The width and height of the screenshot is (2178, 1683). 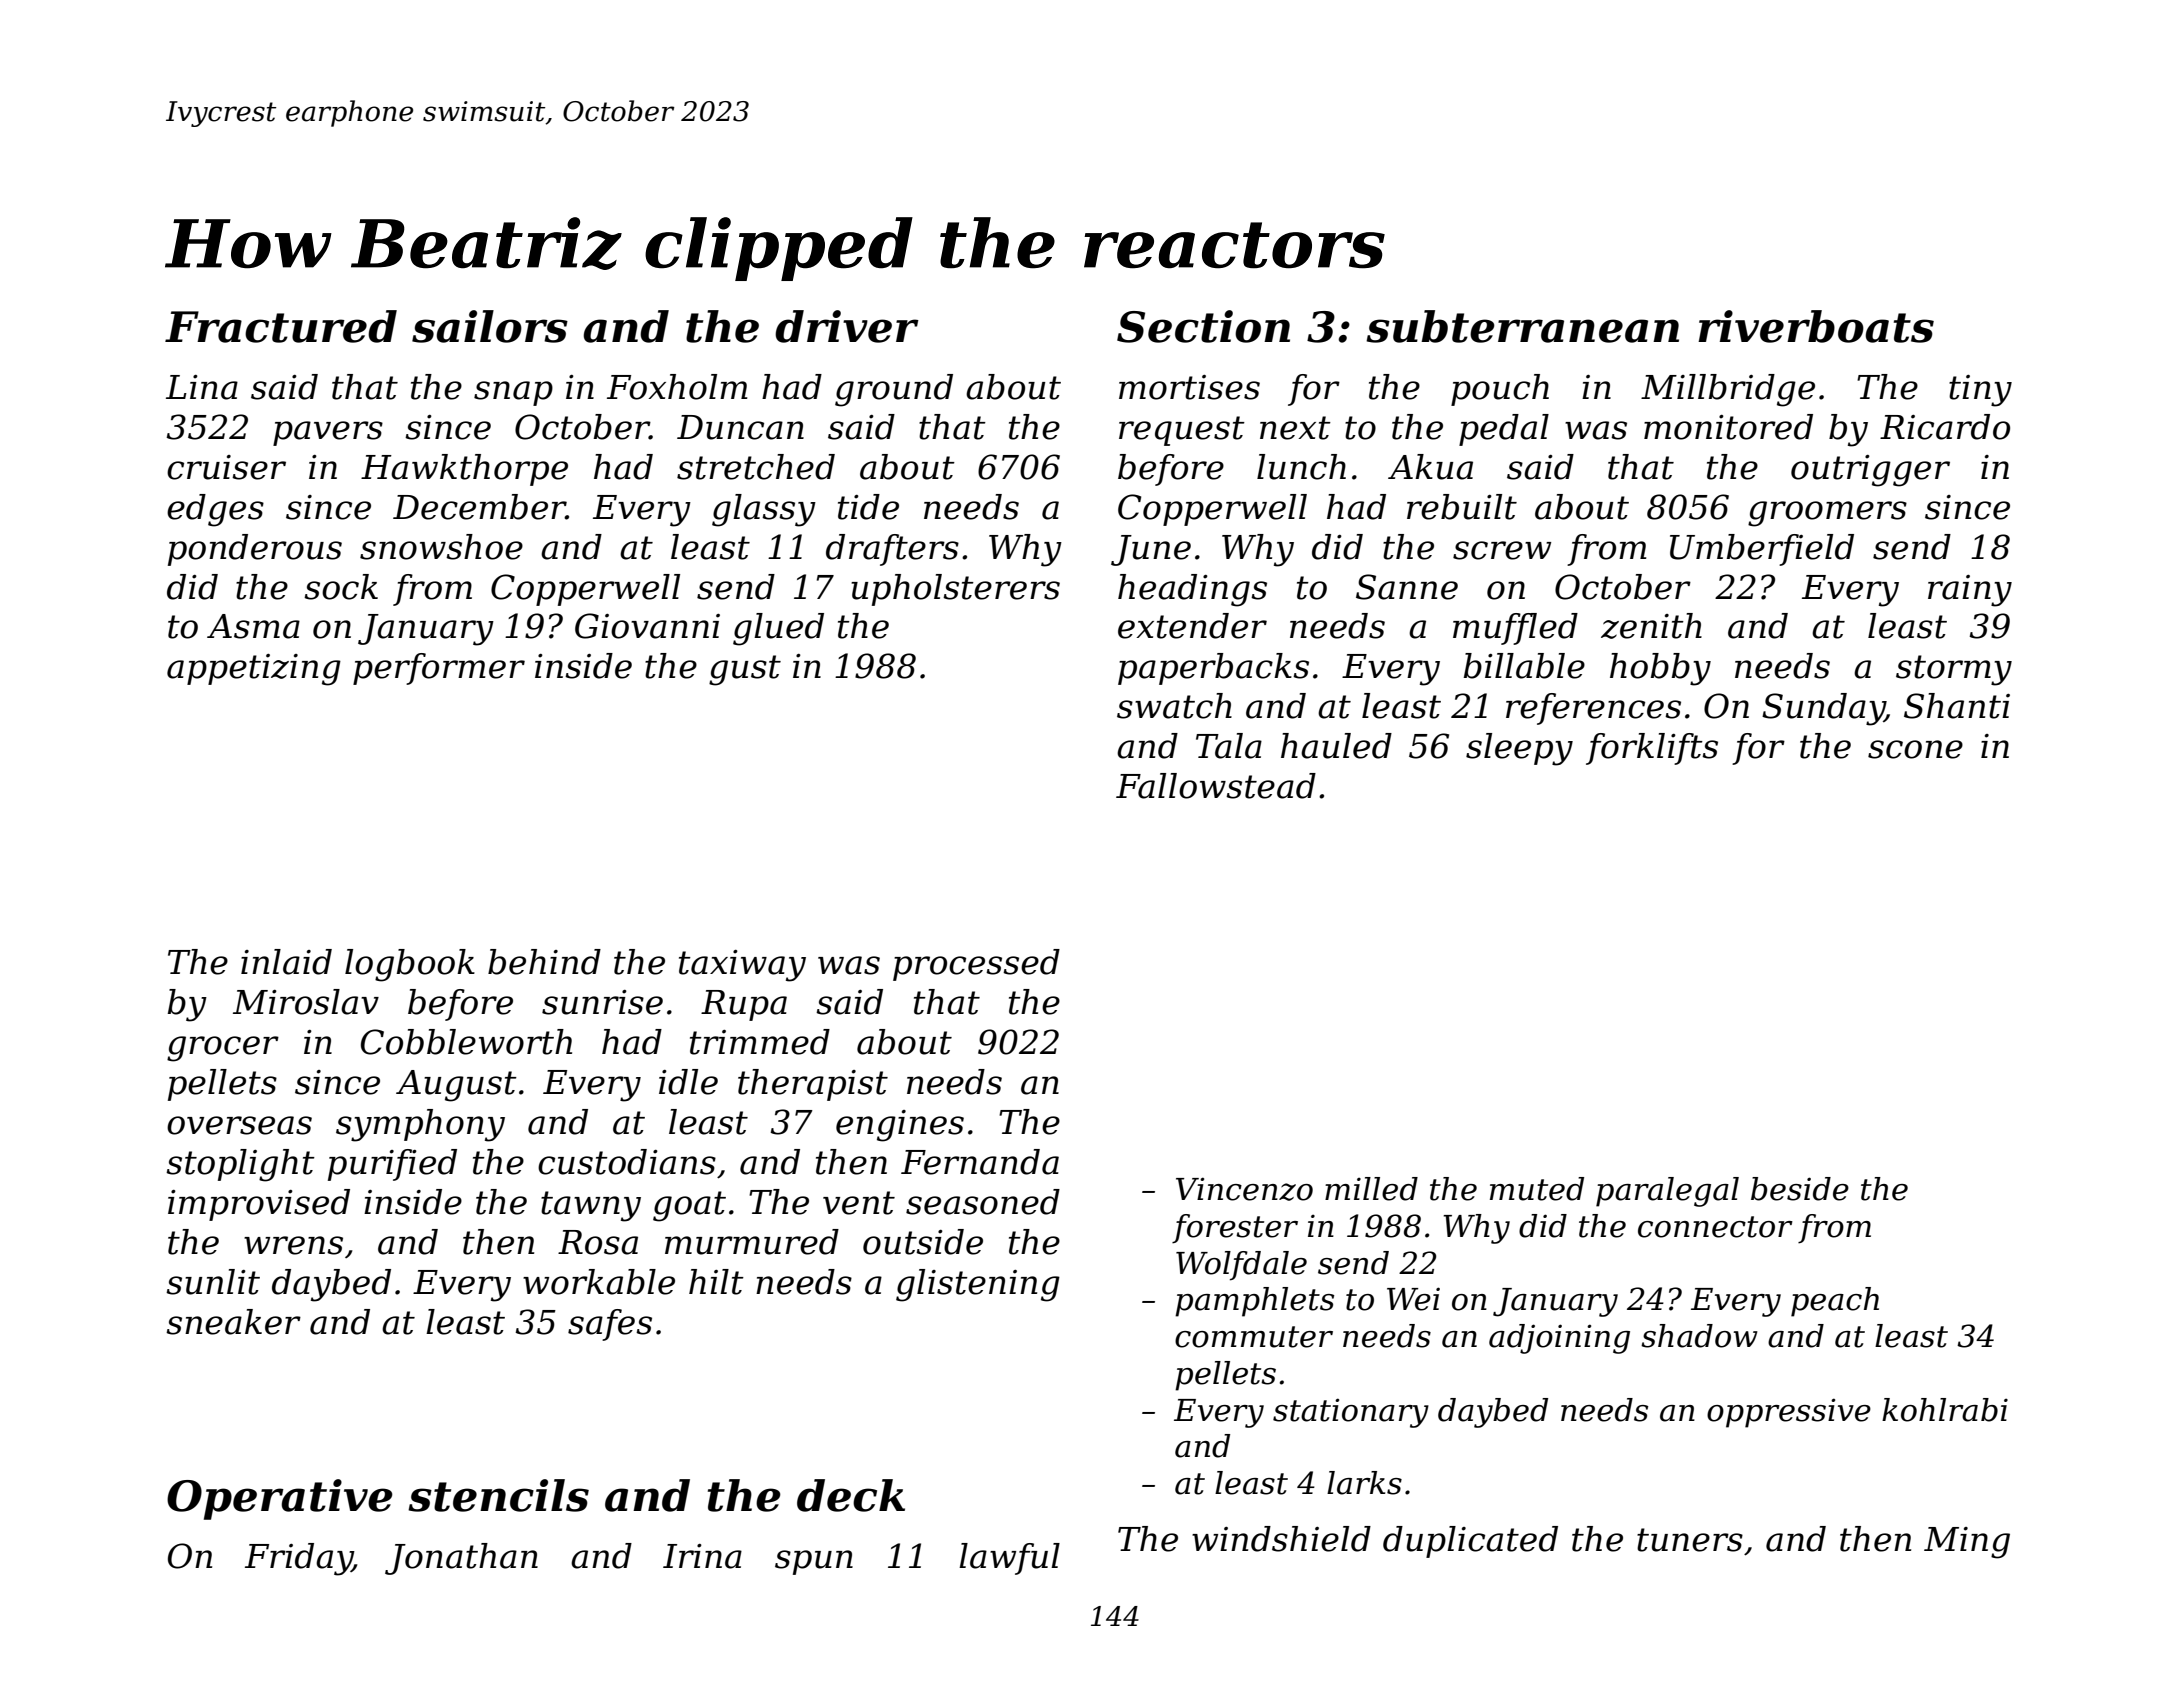 I want to click on taxiway, so click(x=742, y=966).
